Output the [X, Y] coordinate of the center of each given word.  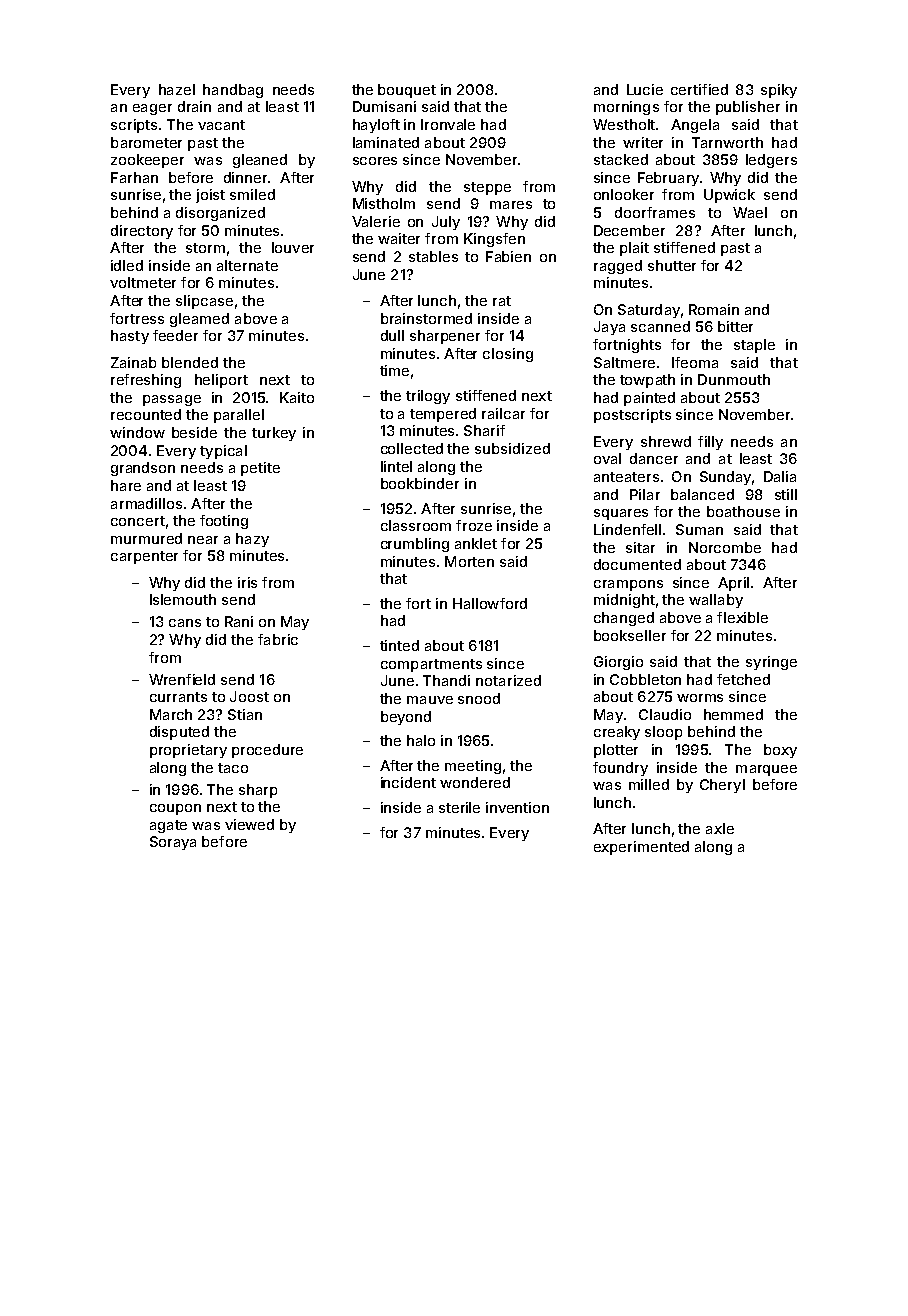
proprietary [188, 751]
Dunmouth [734, 379]
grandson [143, 469]
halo [421, 740]
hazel [177, 89]
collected [412, 448]
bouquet [407, 91]
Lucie [645, 89]
